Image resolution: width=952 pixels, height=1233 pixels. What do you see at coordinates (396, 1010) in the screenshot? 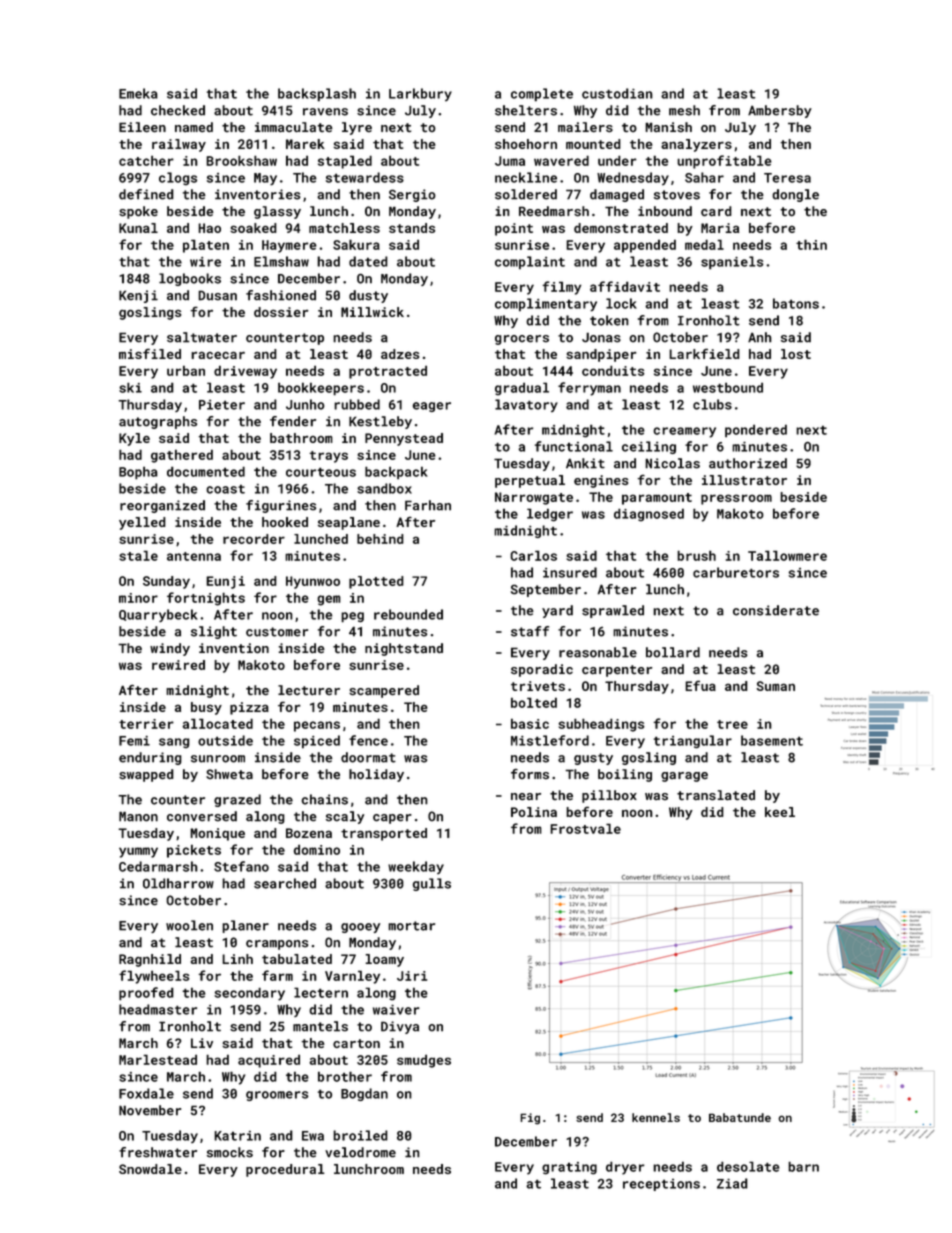
I see `waiver` at bounding box center [396, 1010].
